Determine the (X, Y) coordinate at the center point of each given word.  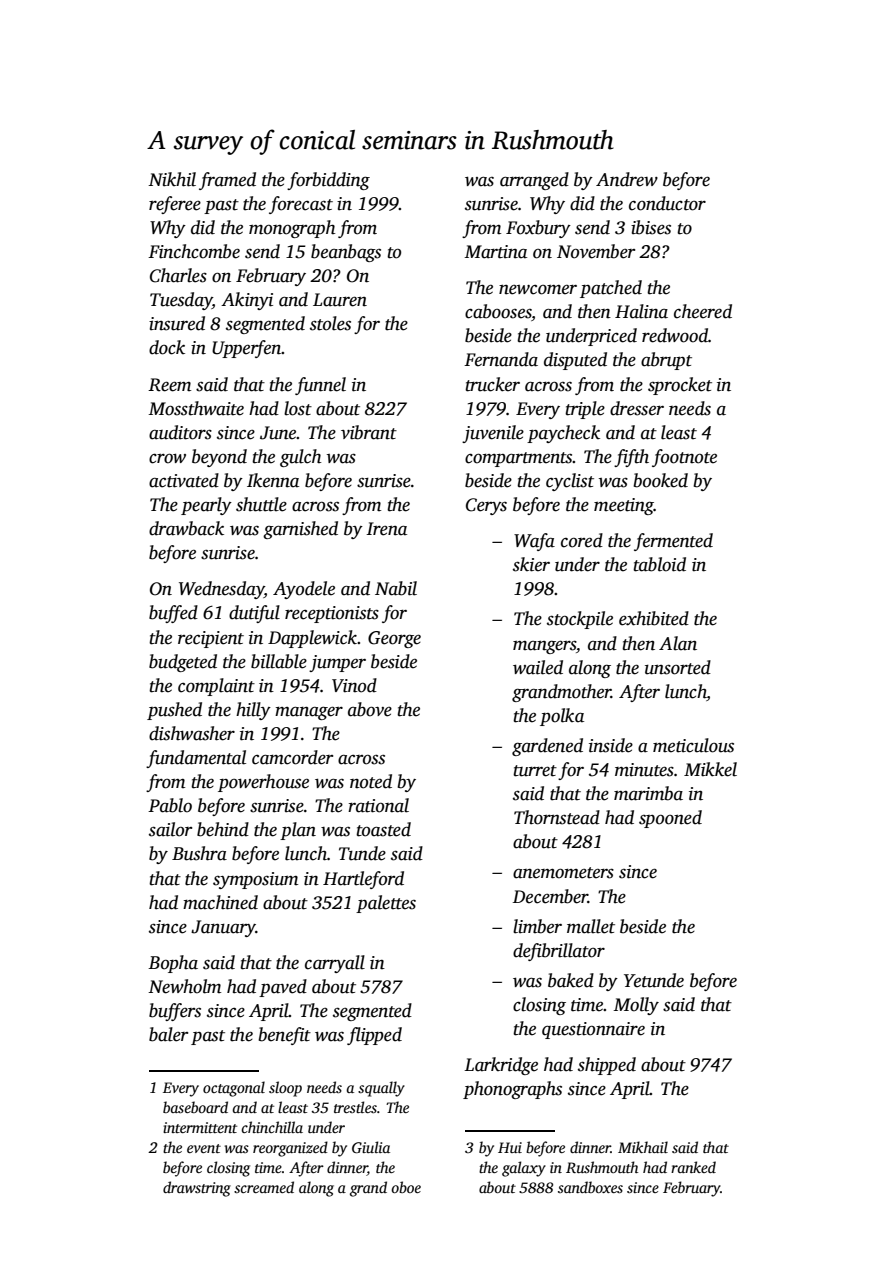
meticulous (693, 745)
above (370, 709)
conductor (667, 203)
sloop (285, 1089)
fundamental (196, 759)
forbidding (328, 181)
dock (167, 347)
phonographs (512, 1090)
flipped (374, 1036)
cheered (703, 311)
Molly (636, 1006)
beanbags (346, 253)
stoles (330, 323)
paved (283, 988)
